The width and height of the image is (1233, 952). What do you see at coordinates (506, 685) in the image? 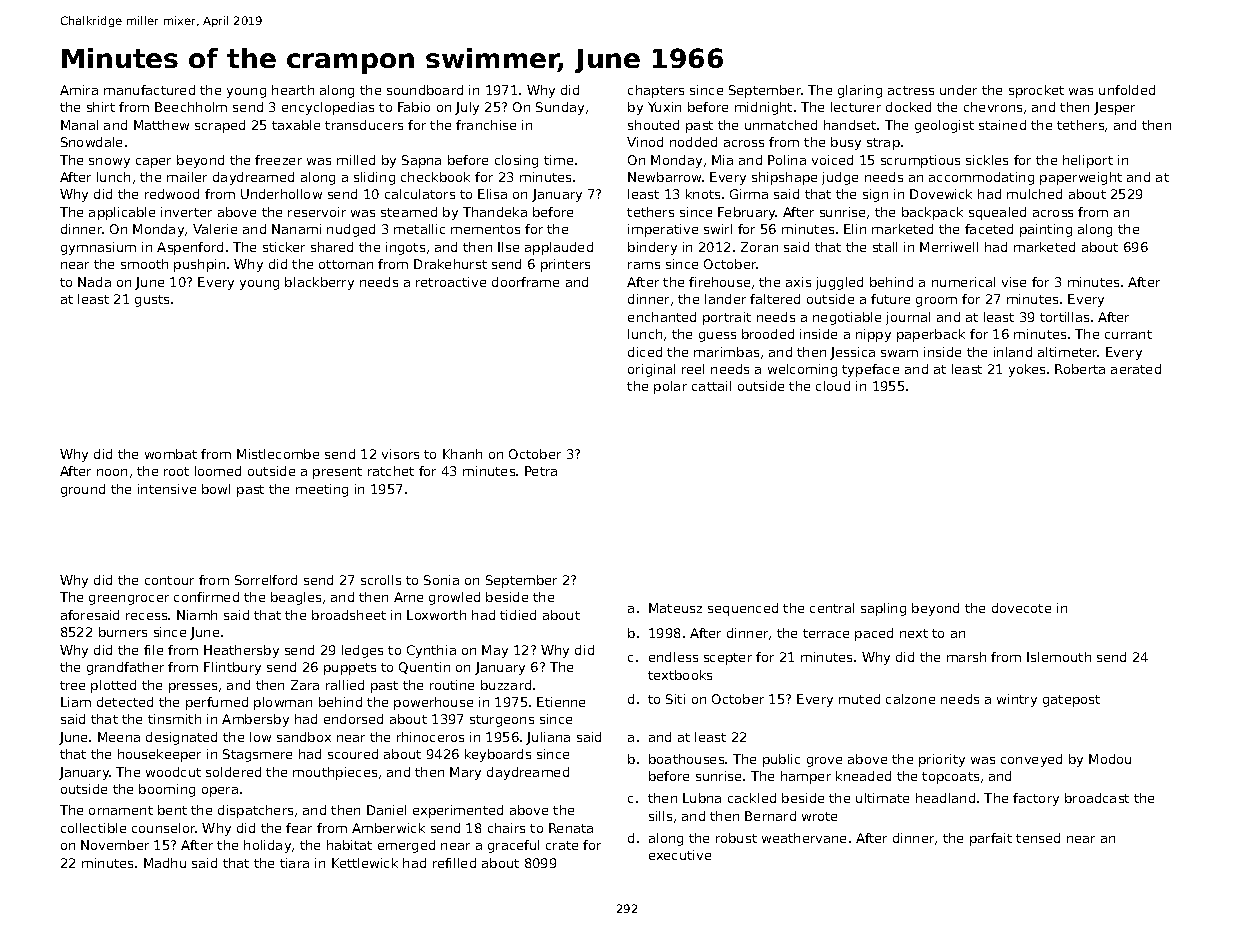
I see `buzzard` at bounding box center [506, 685].
